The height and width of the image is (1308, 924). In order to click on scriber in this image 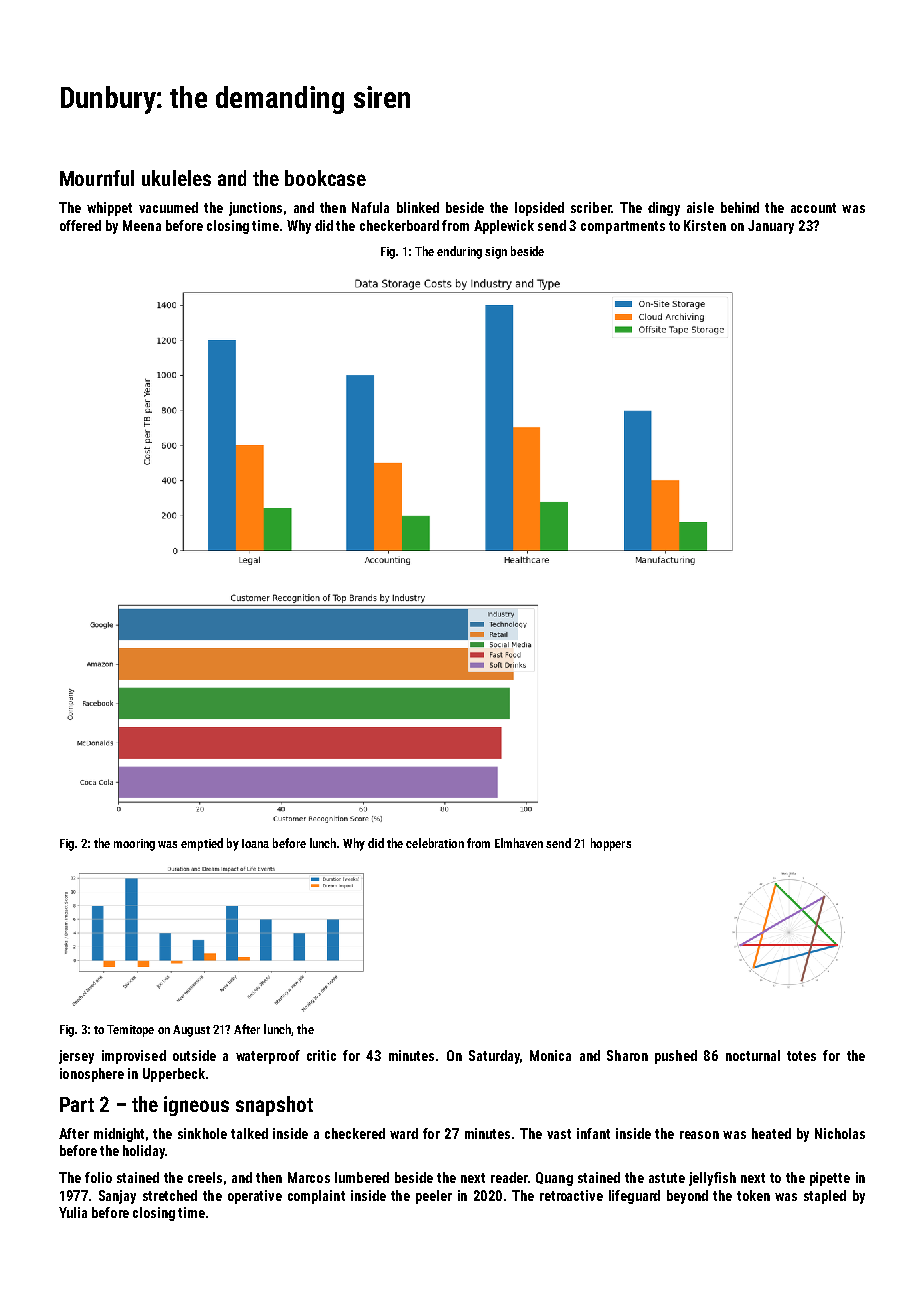, I will do `click(591, 207)`.
